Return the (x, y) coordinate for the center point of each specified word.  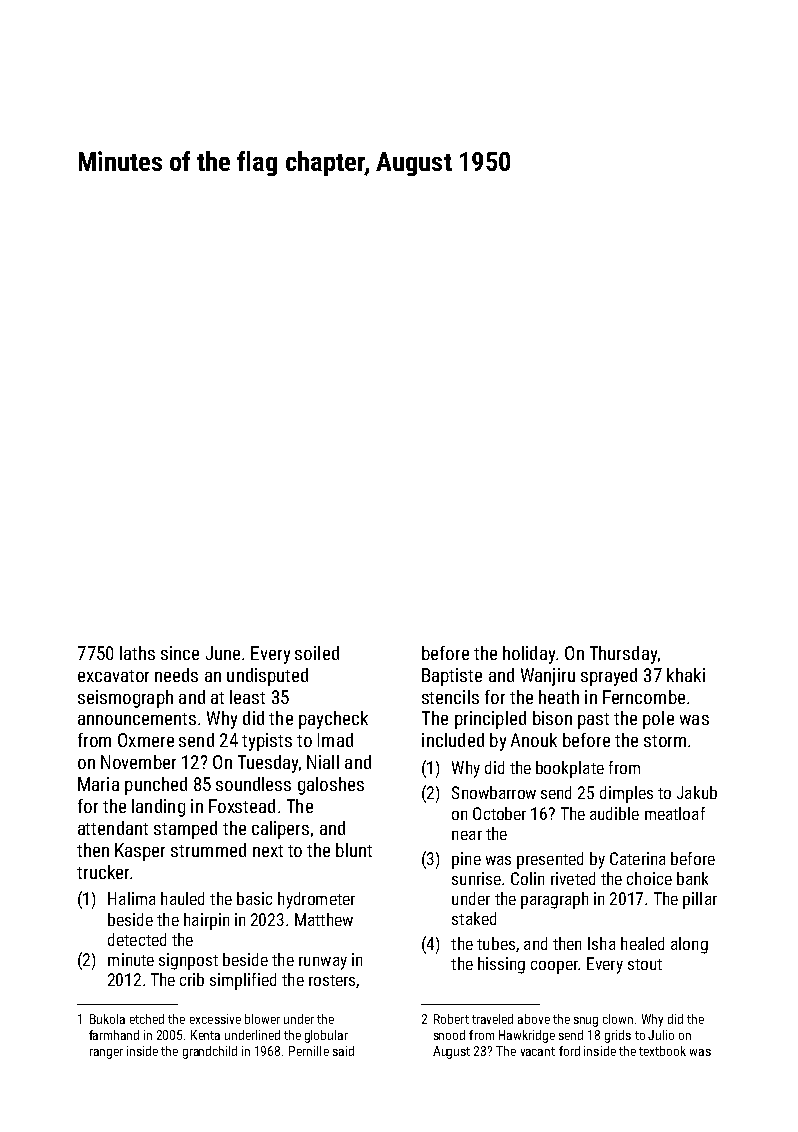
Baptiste (452, 677)
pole (658, 720)
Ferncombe (644, 697)
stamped (185, 830)
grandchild (210, 1052)
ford (569, 1051)
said (343, 1051)
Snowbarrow (494, 792)
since (180, 653)
